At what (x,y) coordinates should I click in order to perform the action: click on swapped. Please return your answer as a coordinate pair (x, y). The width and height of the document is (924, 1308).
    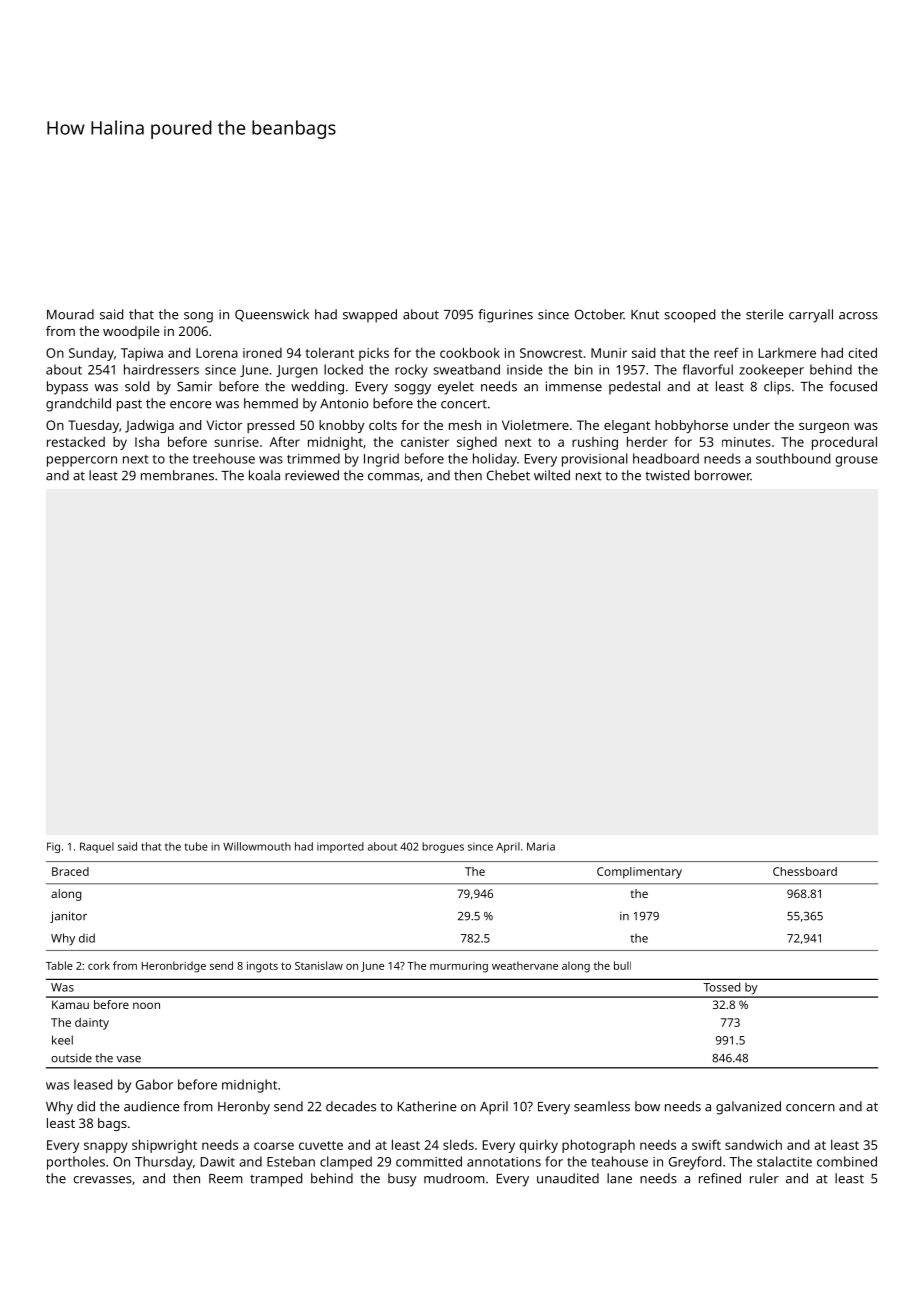
    Looking at the image, I should click on (370, 316).
